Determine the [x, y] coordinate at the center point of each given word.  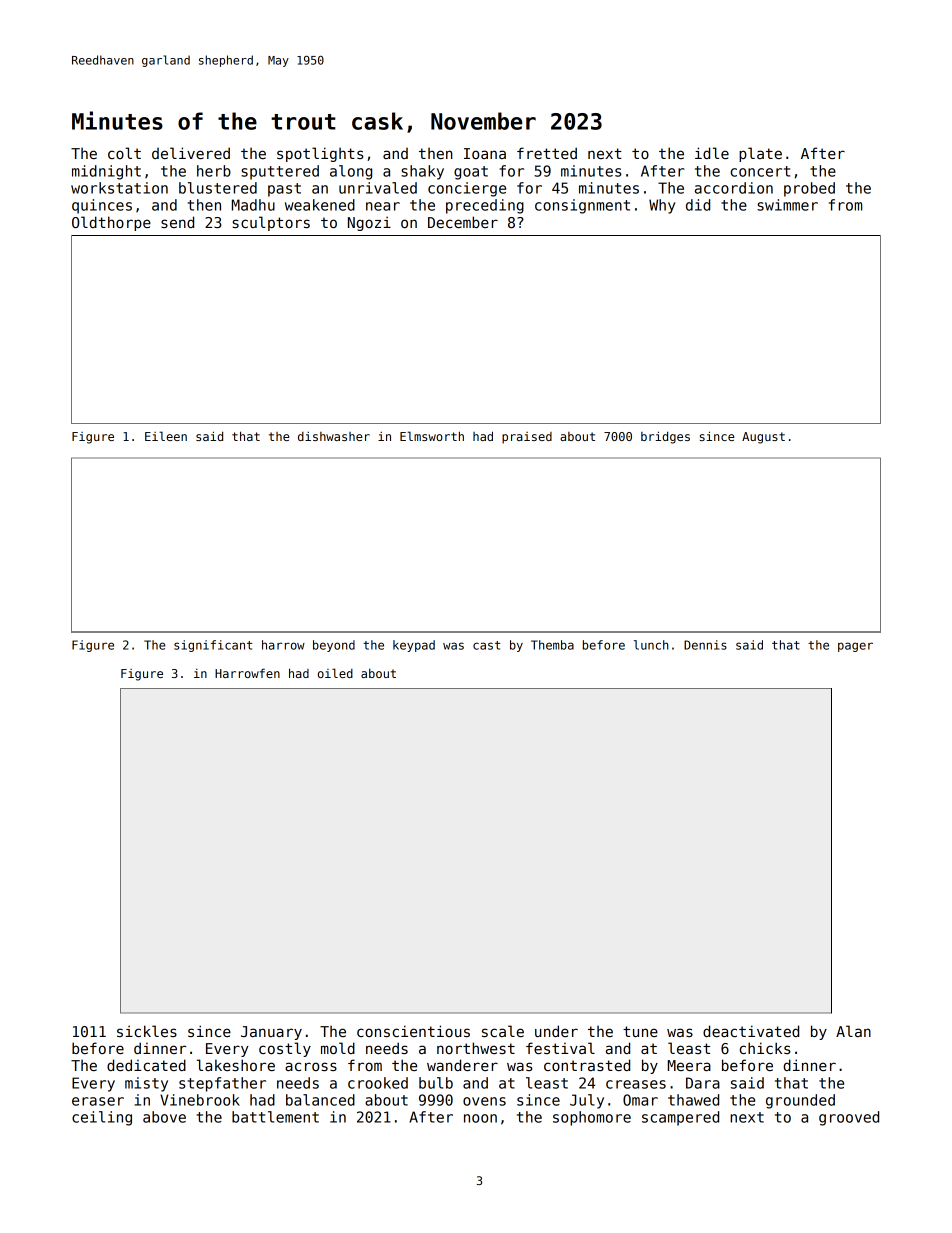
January [271, 1033]
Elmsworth [432, 436]
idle [712, 153]
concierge [467, 189]
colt [124, 153]
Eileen [166, 436]
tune [640, 1031]
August [763, 438]
